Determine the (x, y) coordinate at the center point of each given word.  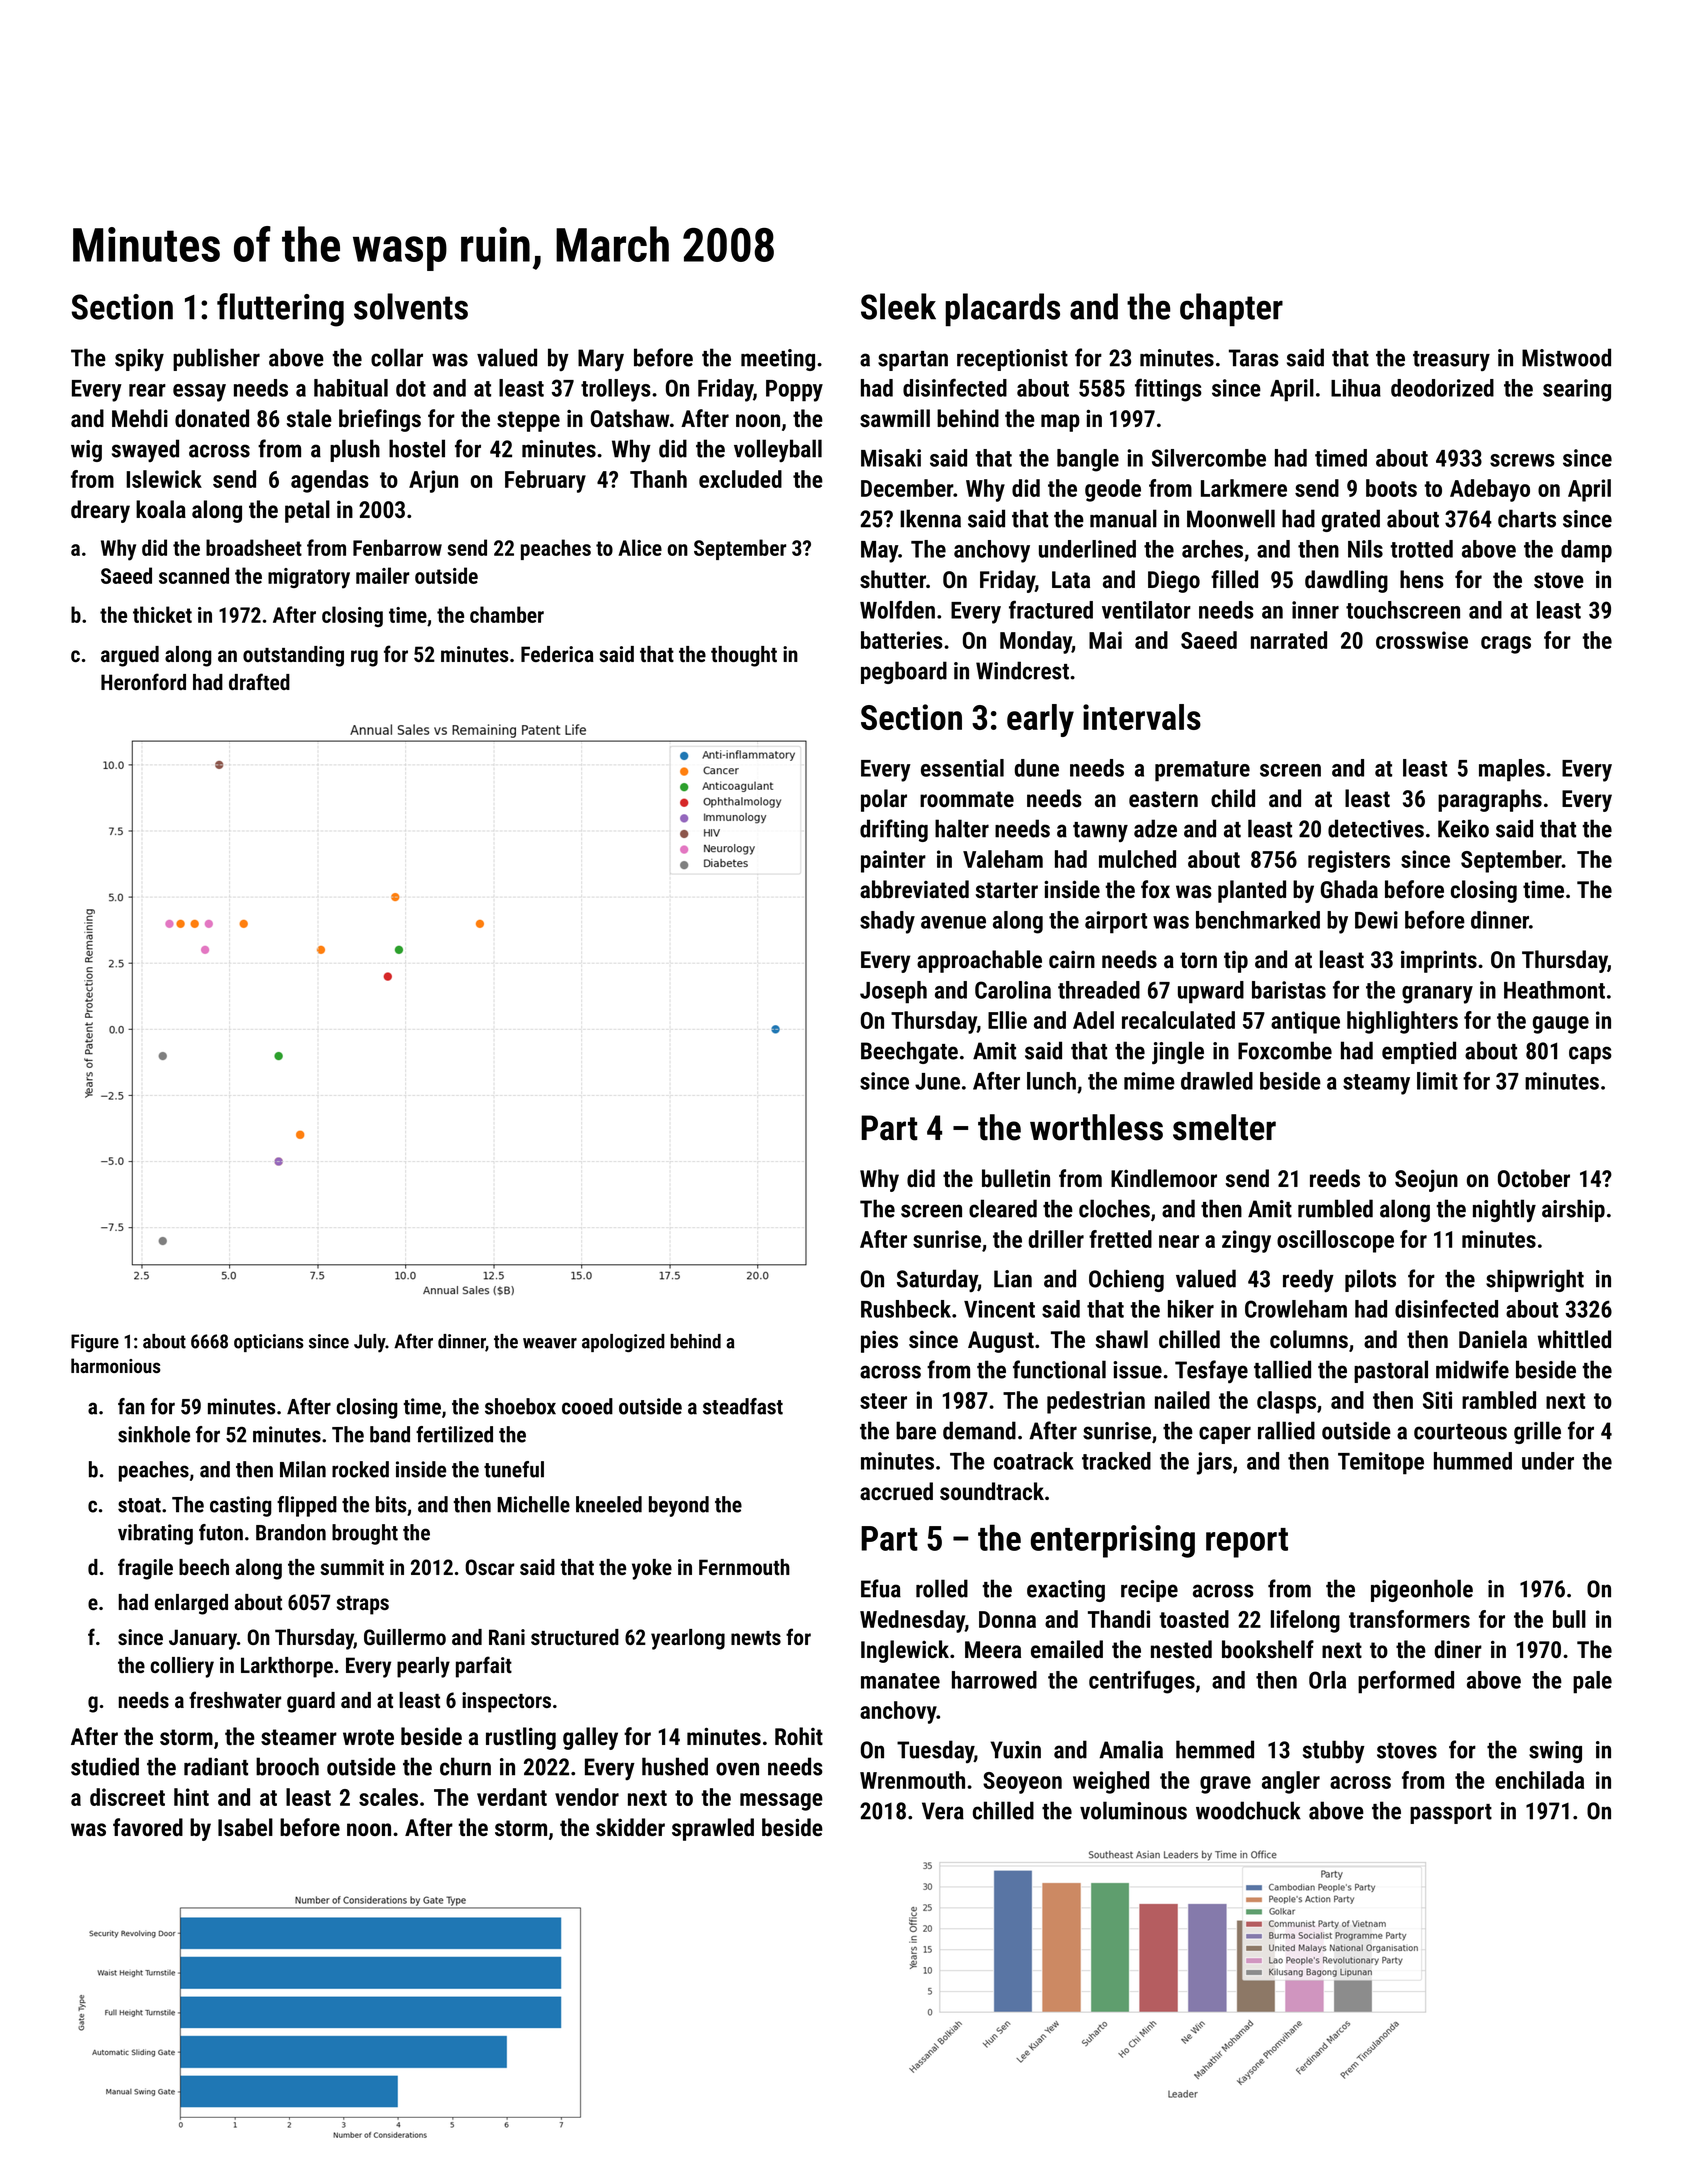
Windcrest (1022, 670)
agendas (330, 481)
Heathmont (1554, 990)
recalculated (1178, 1020)
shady (887, 922)
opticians (269, 1343)
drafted (259, 681)
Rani (507, 1637)
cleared (1003, 1208)
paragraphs (1490, 800)
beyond (679, 1506)
